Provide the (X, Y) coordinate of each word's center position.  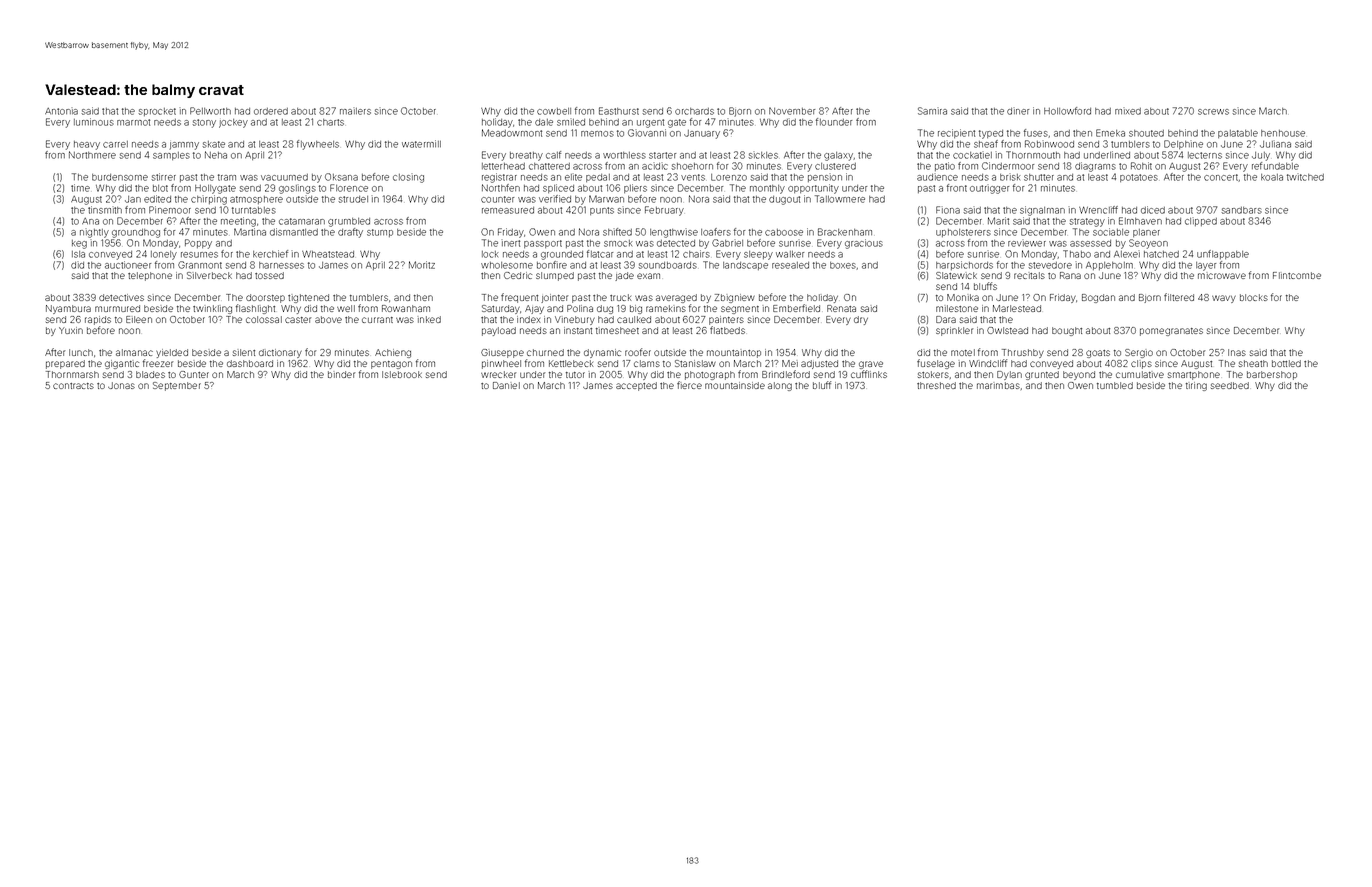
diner (1018, 111)
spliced (558, 188)
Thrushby (1023, 353)
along (780, 386)
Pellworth (210, 111)
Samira (932, 111)
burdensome (120, 177)
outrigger (989, 189)
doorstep (265, 298)
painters (726, 320)
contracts (73, 386)
